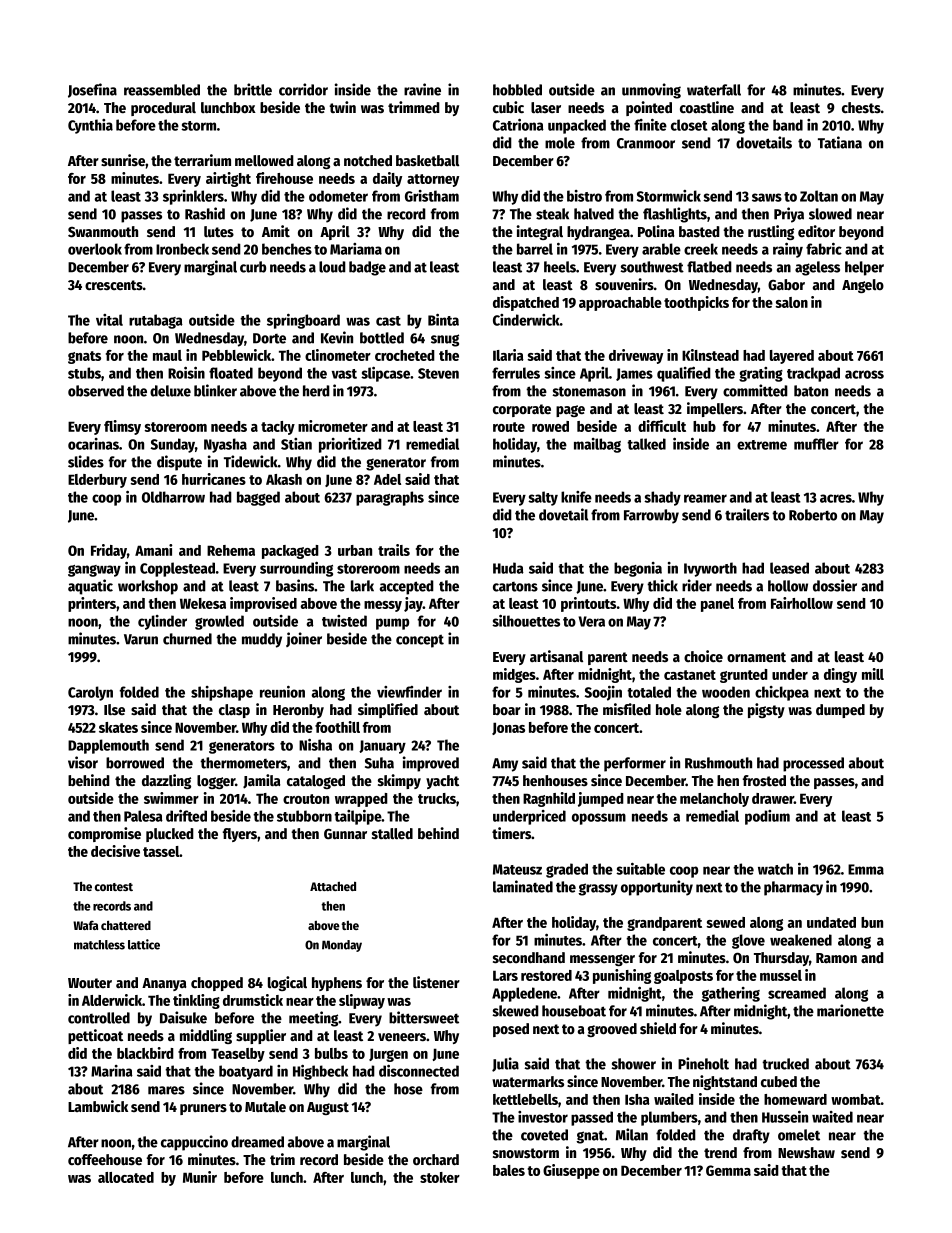  What do you see at coordinates (861, 108) in the image?
I see `chests` at bounding box center [861, 108].
